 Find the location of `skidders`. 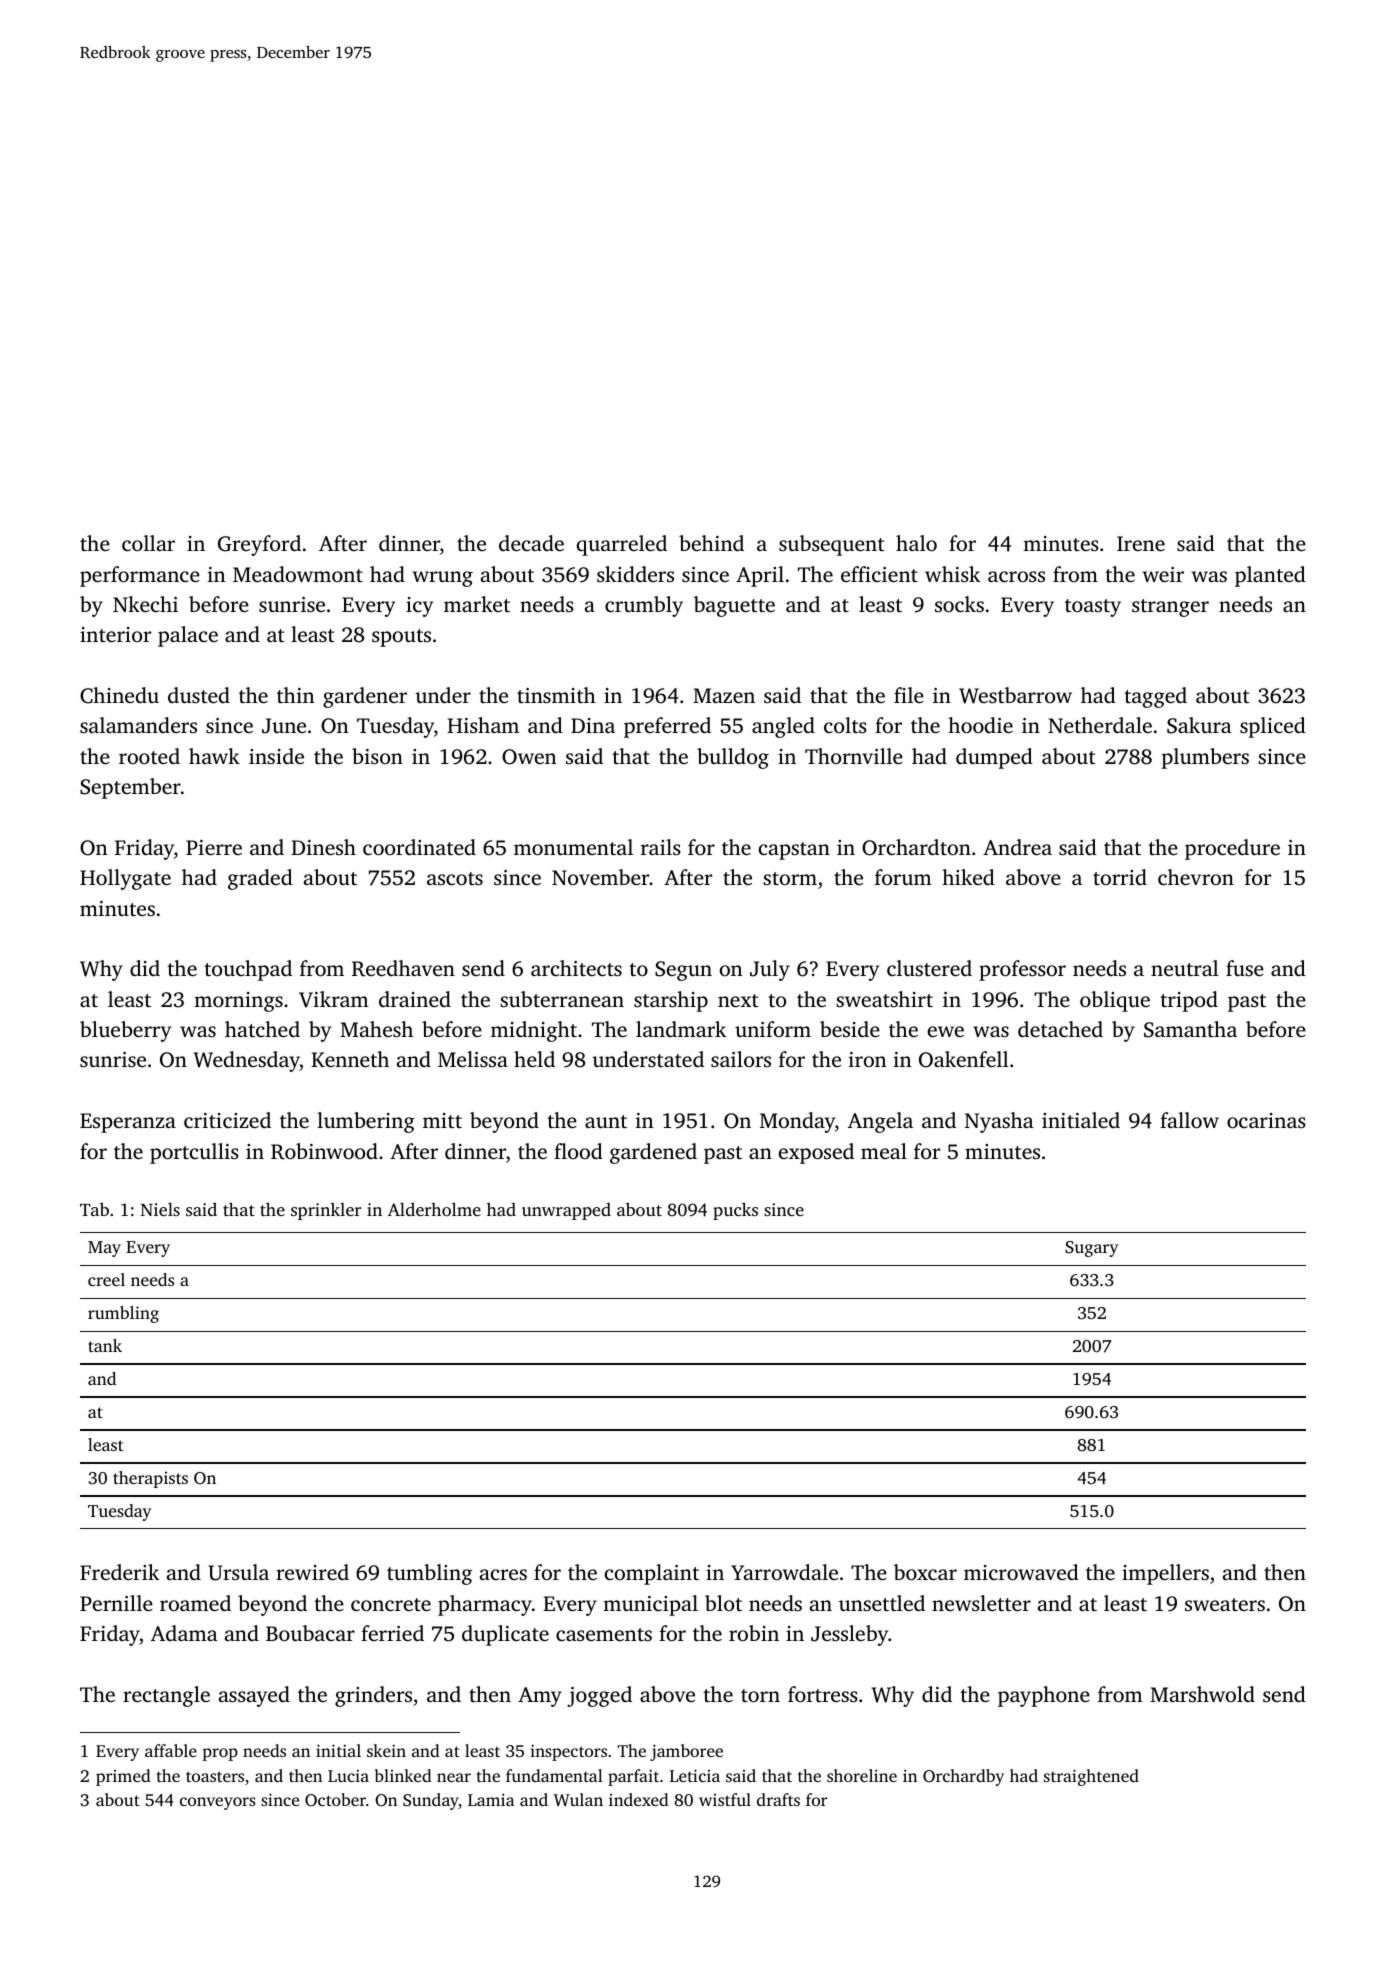

skidders is located at coordinates (635, 574).
